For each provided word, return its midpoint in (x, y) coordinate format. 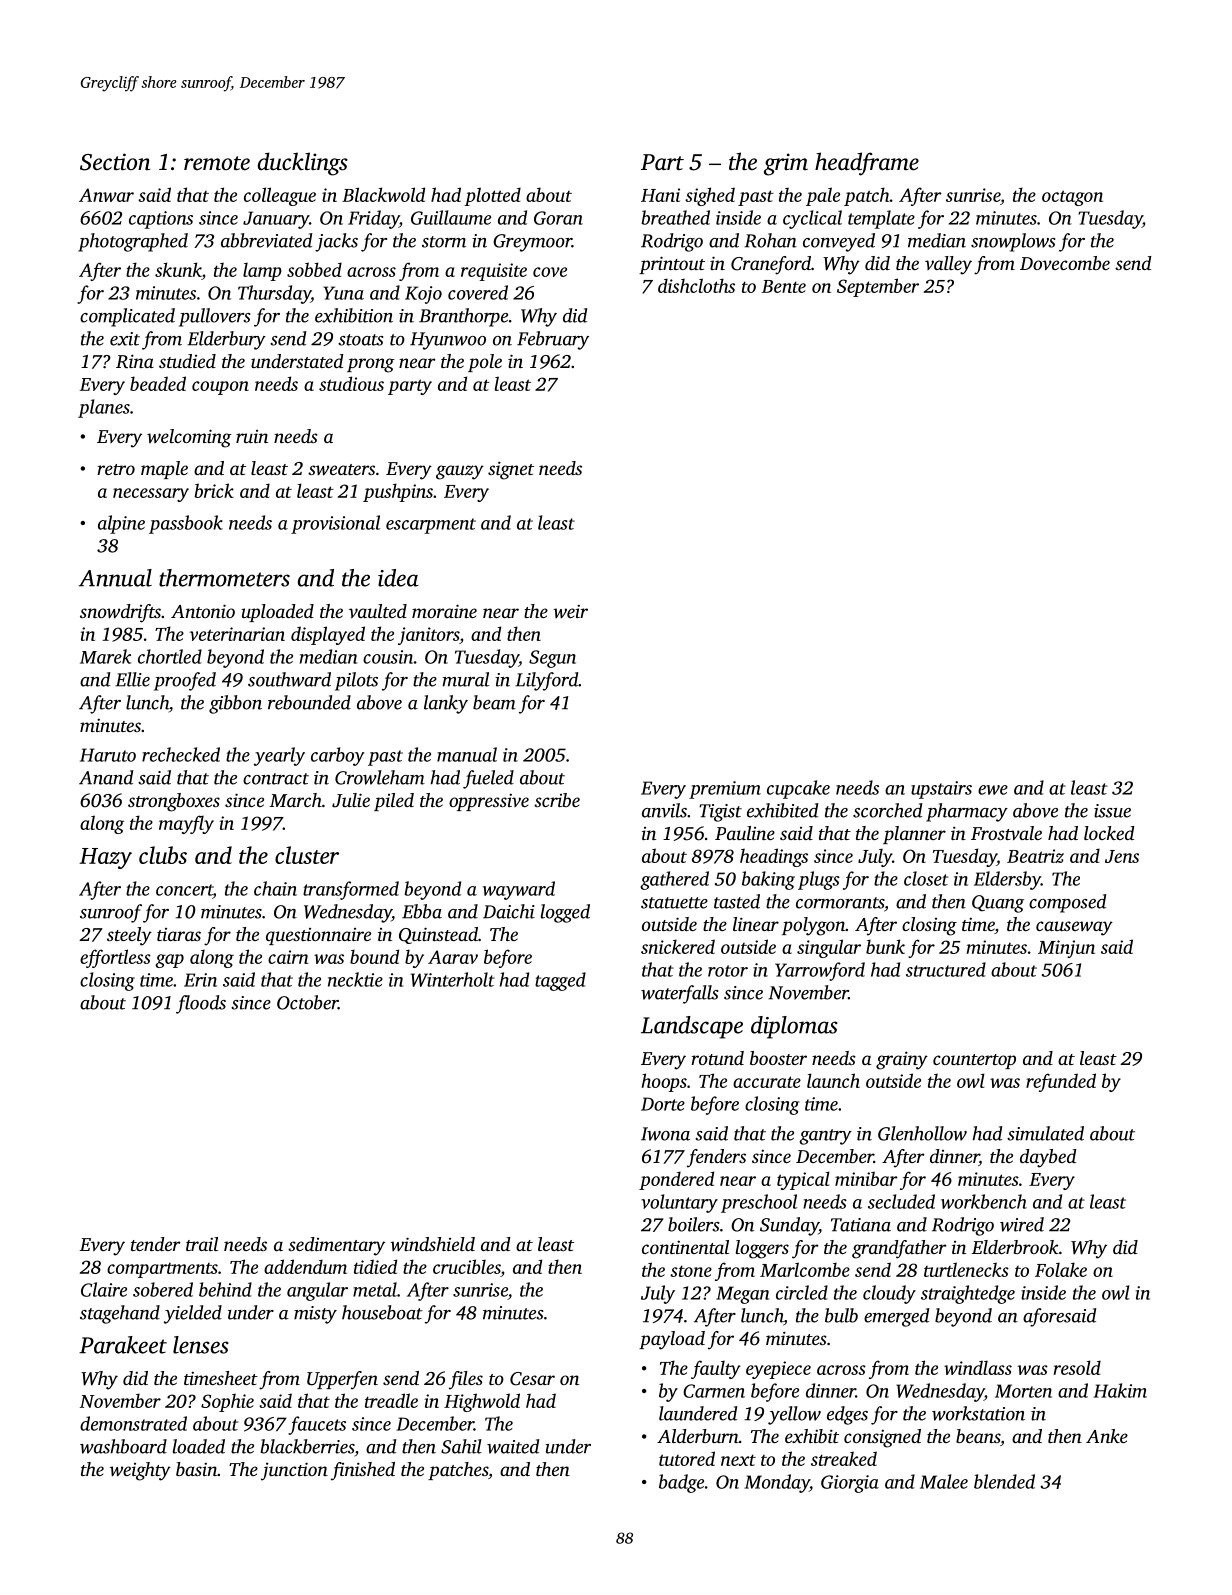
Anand (106, 777)
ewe (993, 790)
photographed (133, 242)
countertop (974, 1061)
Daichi (509, 911)
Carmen (714, 1391)
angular (317, 1291)
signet (511, 470)
